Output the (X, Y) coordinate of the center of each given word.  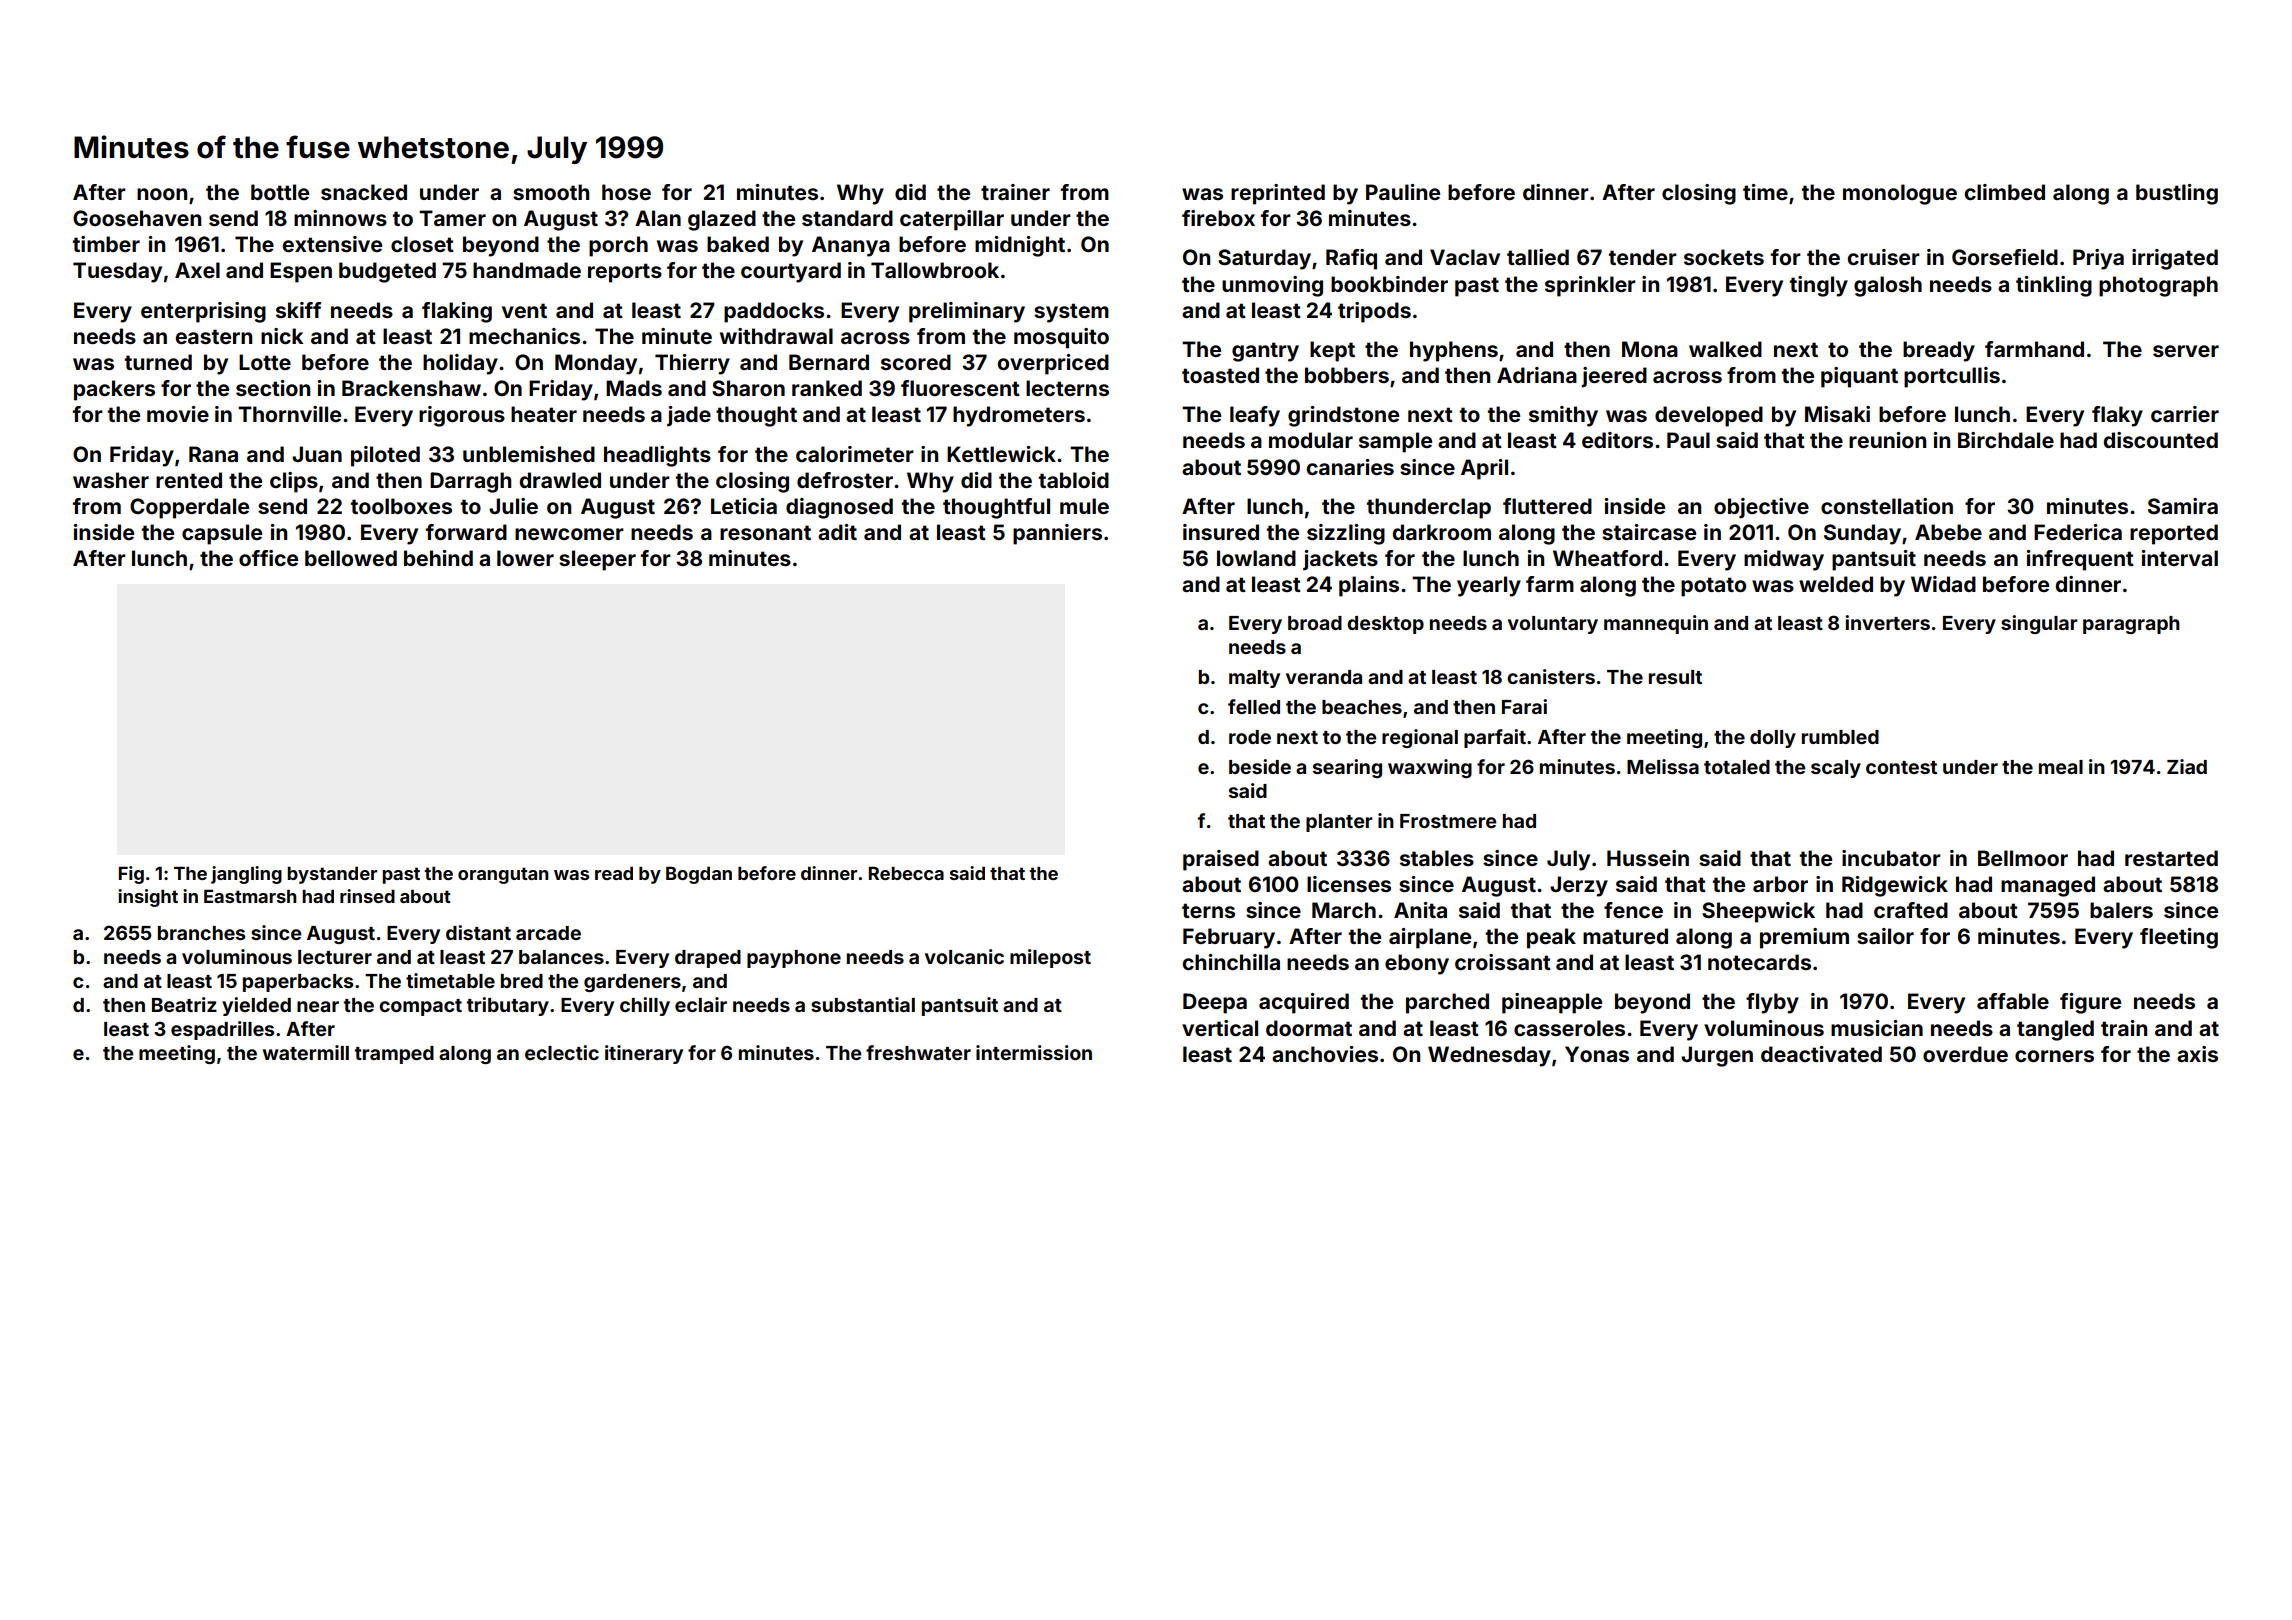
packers (114, 390)
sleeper (597, 560)
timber (106, 244)
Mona (1650, 349)
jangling (246, 875)
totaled (1737, 767)
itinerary (644, 1054)
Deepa (1215, 1003)
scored (916, 362)
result (1675, 677)
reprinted (1278, 194)
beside (1260, 766)
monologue (1900, 194)
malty (1254, 679)
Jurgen (1717, 1056)
